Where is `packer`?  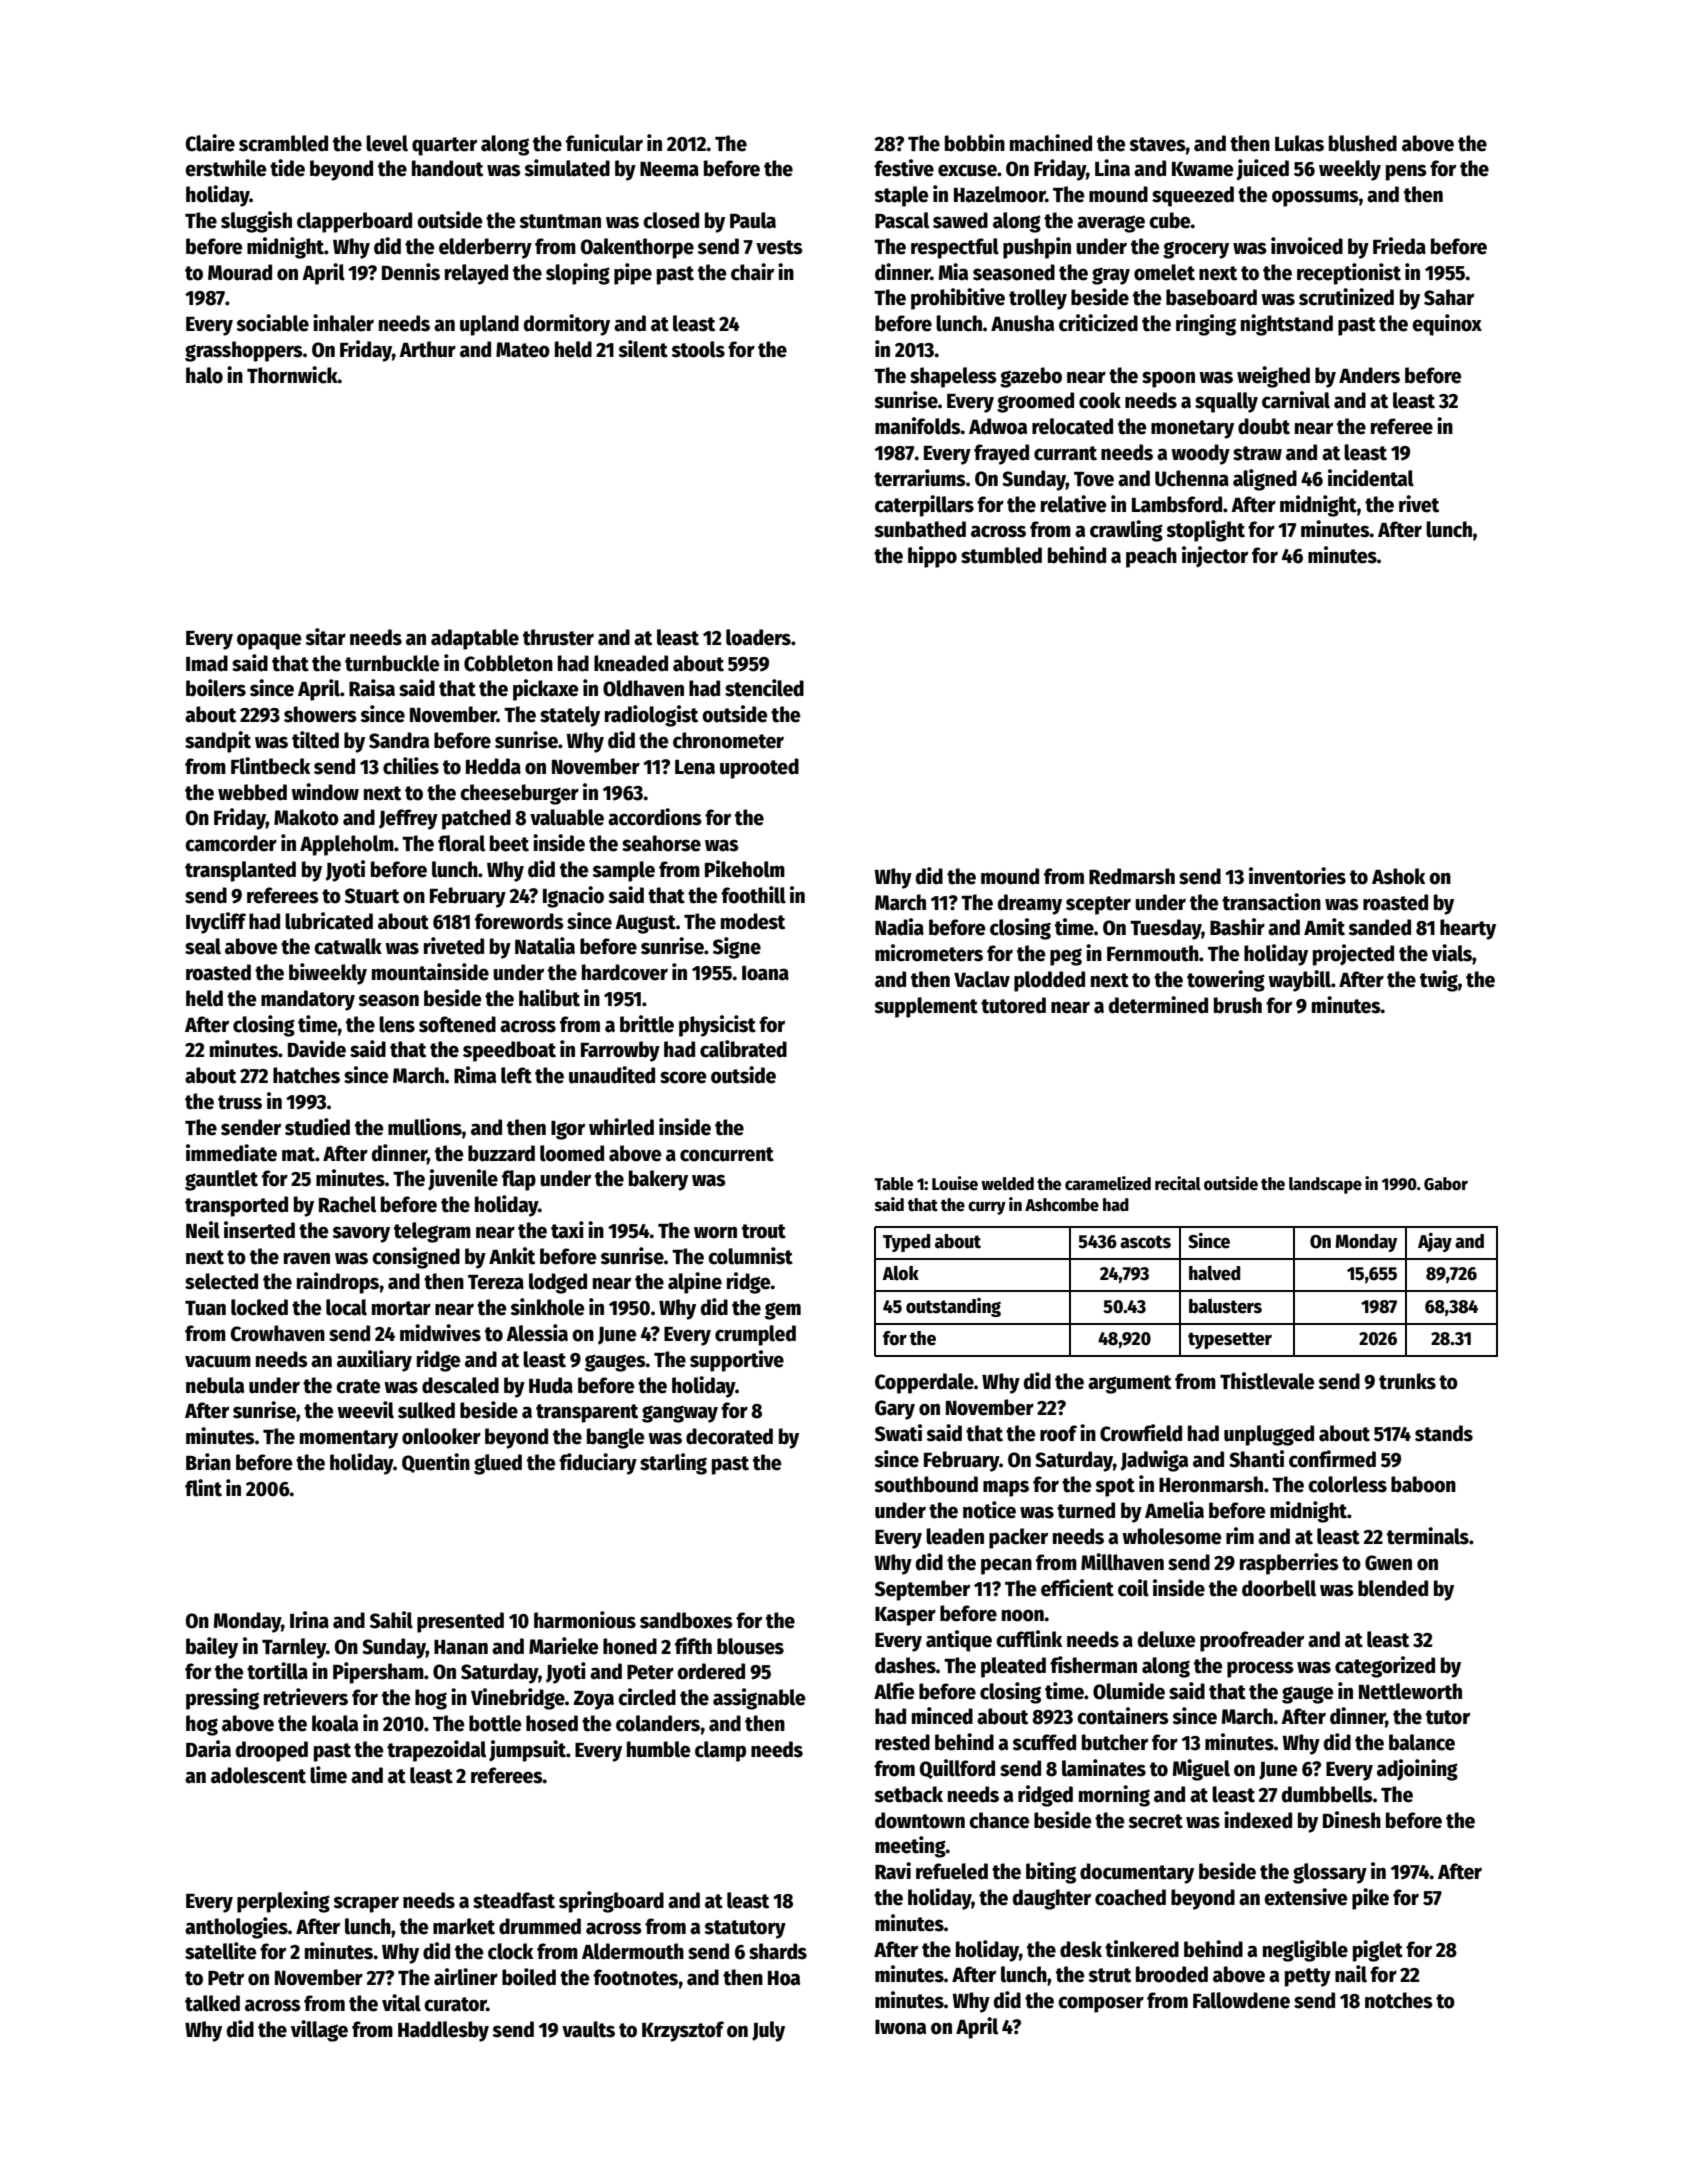
packer is located at coordinates (1018, 1538).
